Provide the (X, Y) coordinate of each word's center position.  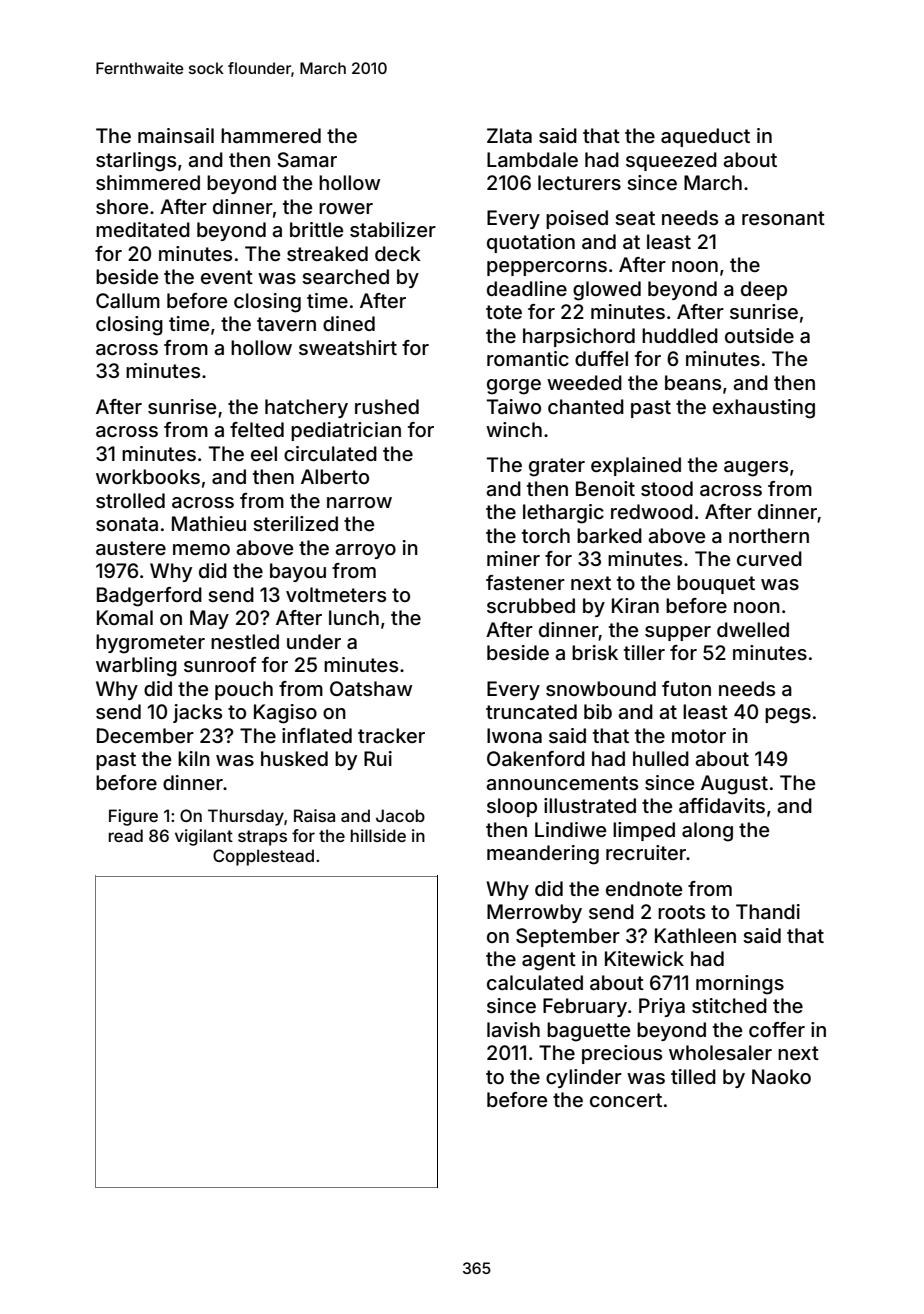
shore (122, 206)
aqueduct (705, 137)
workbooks (148, 476)
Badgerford (149, 597)
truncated (531, 711)
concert (626, 1100)
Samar (307, 160)
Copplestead (263, 857)
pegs (788, 716)
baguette (588, 1032)
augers (756, 469)
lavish (513, 1029)
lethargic (563, 514)
